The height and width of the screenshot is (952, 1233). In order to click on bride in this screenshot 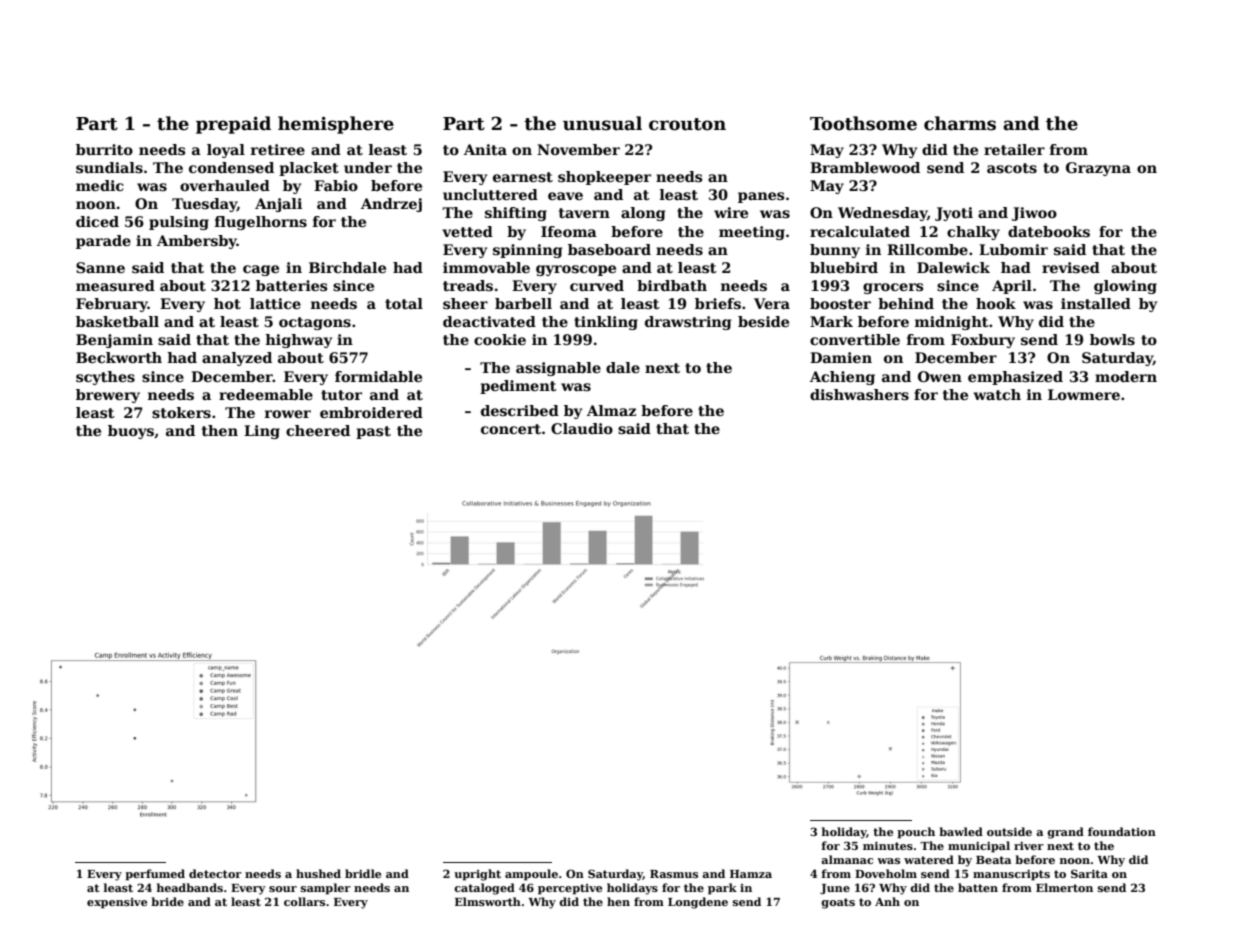, I will do `click(167, 901)`.
